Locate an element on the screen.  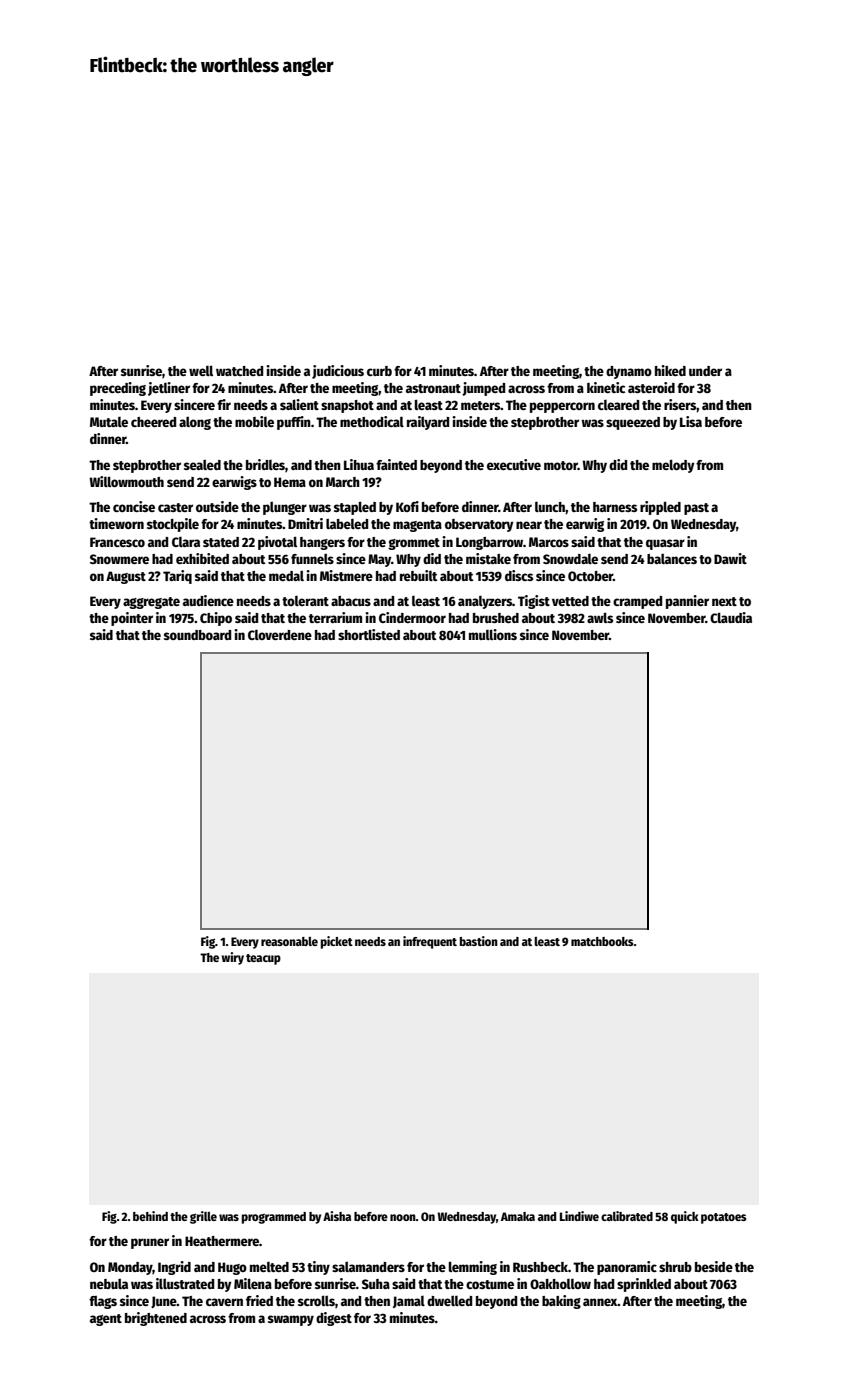
executive is located at coordinates (514, 464).
